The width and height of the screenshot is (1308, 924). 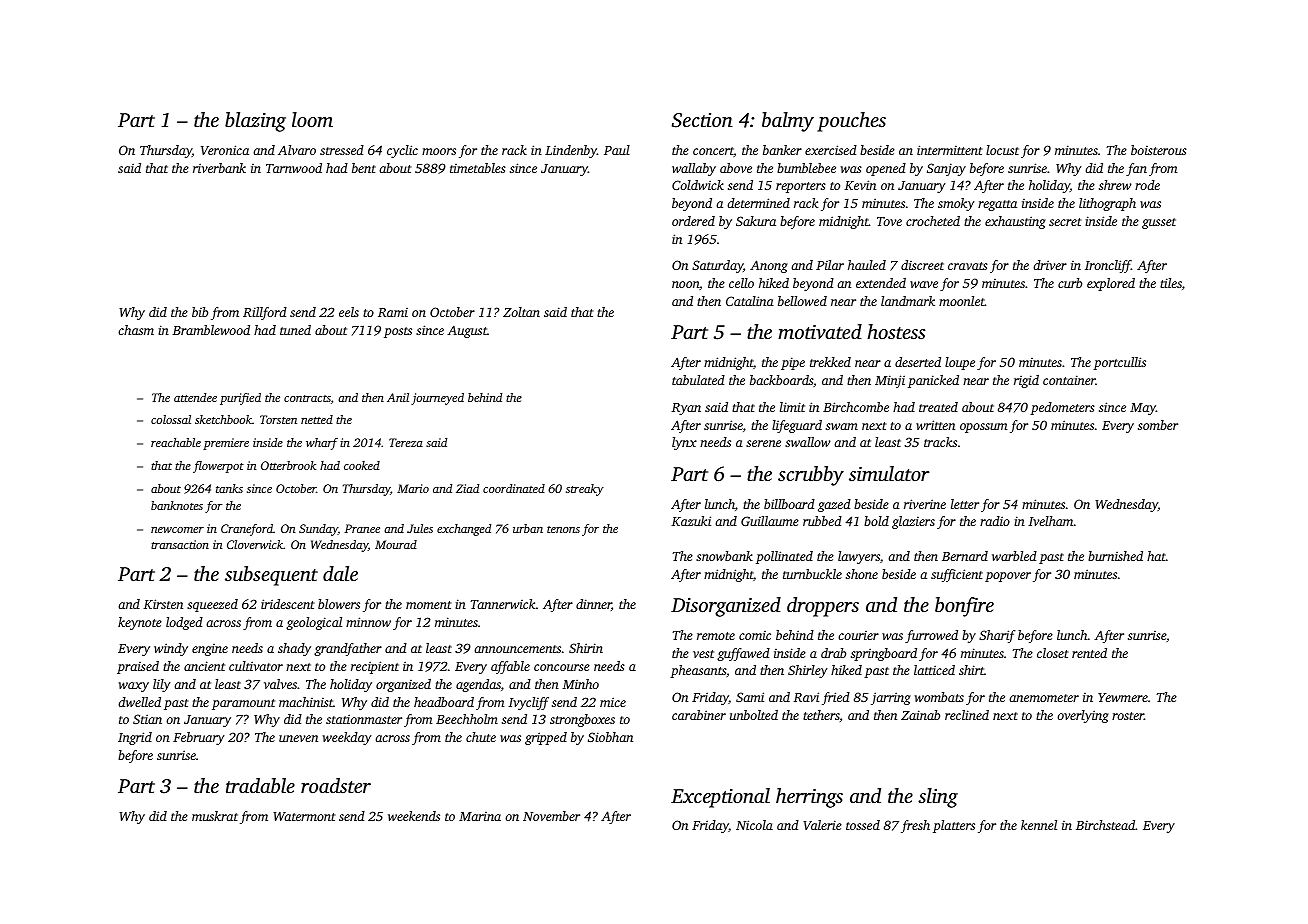 What do you see at coordinates (717, 266) in the screenshot?
I see `Saturday` at bounding box center [717, 266].
